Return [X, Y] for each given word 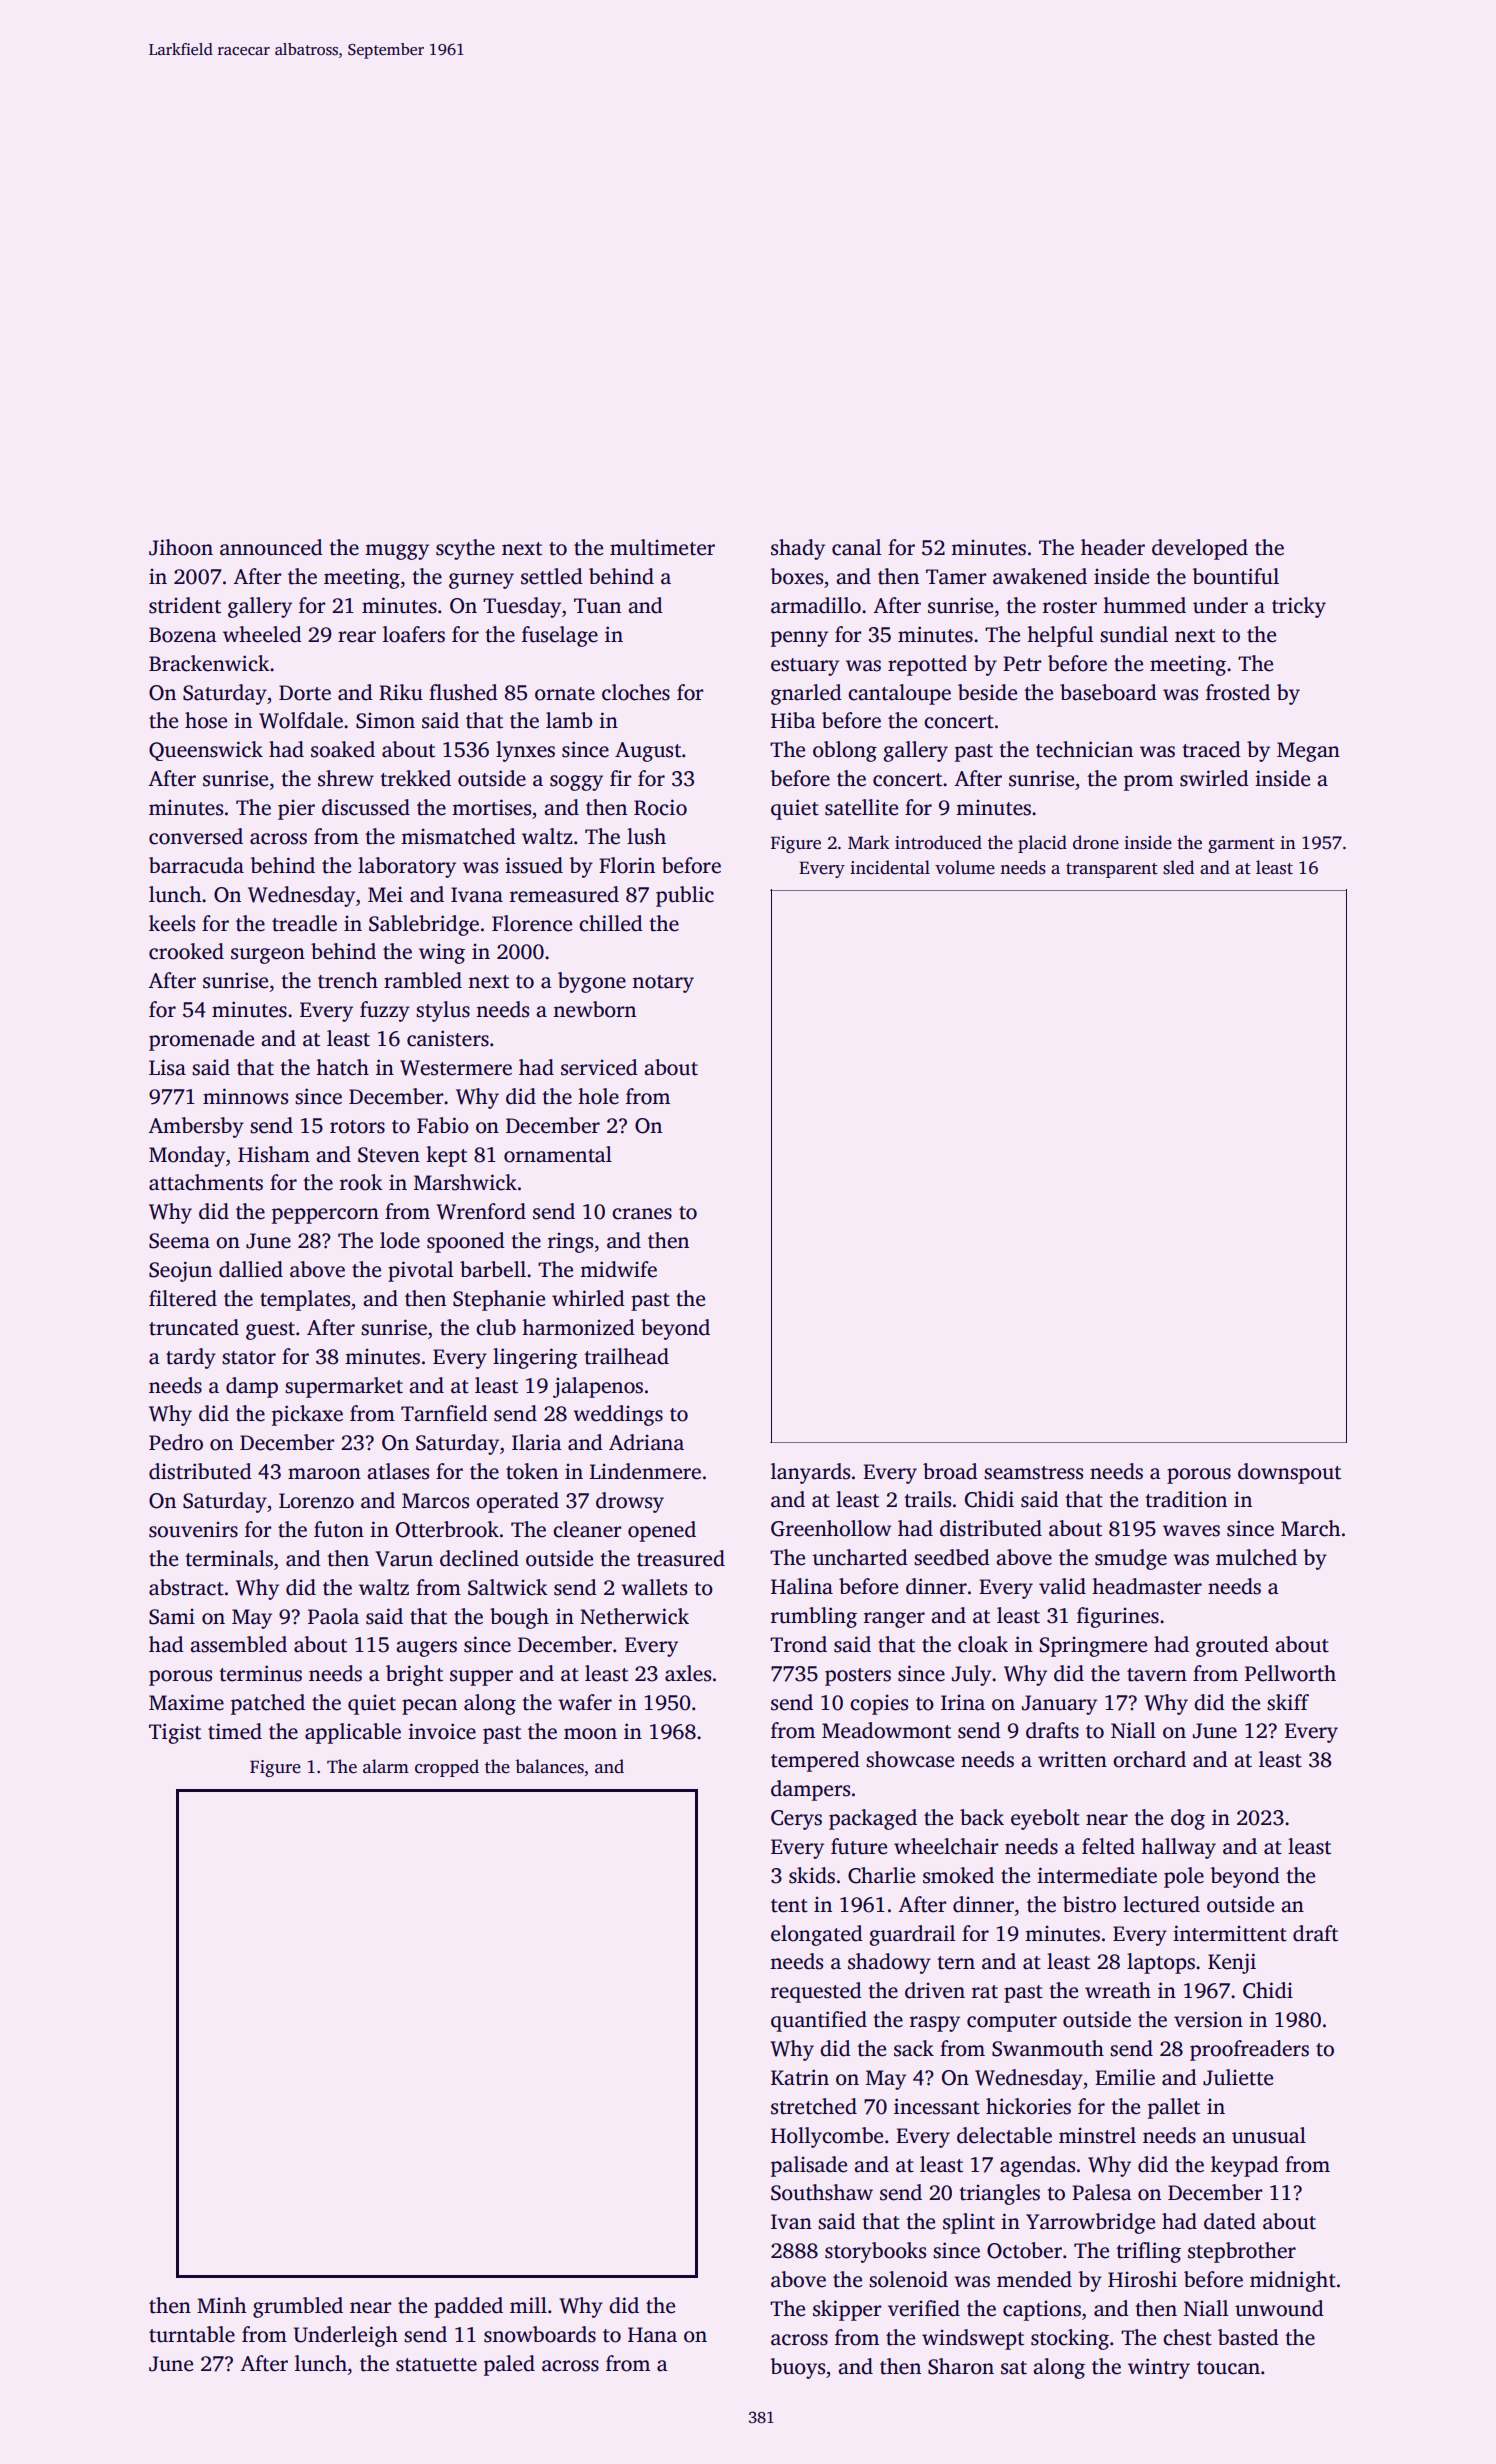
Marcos [435, 1501]
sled [1178, 867]
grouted [1232, 1646]
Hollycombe [827, 2137]
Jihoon [181, 547]
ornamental [558, 1154]
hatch [342, 1067]
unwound [1279, 2308]
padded [468, 2307]
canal [856, 547]
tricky [1299, 607]
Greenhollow [831, 1528]
